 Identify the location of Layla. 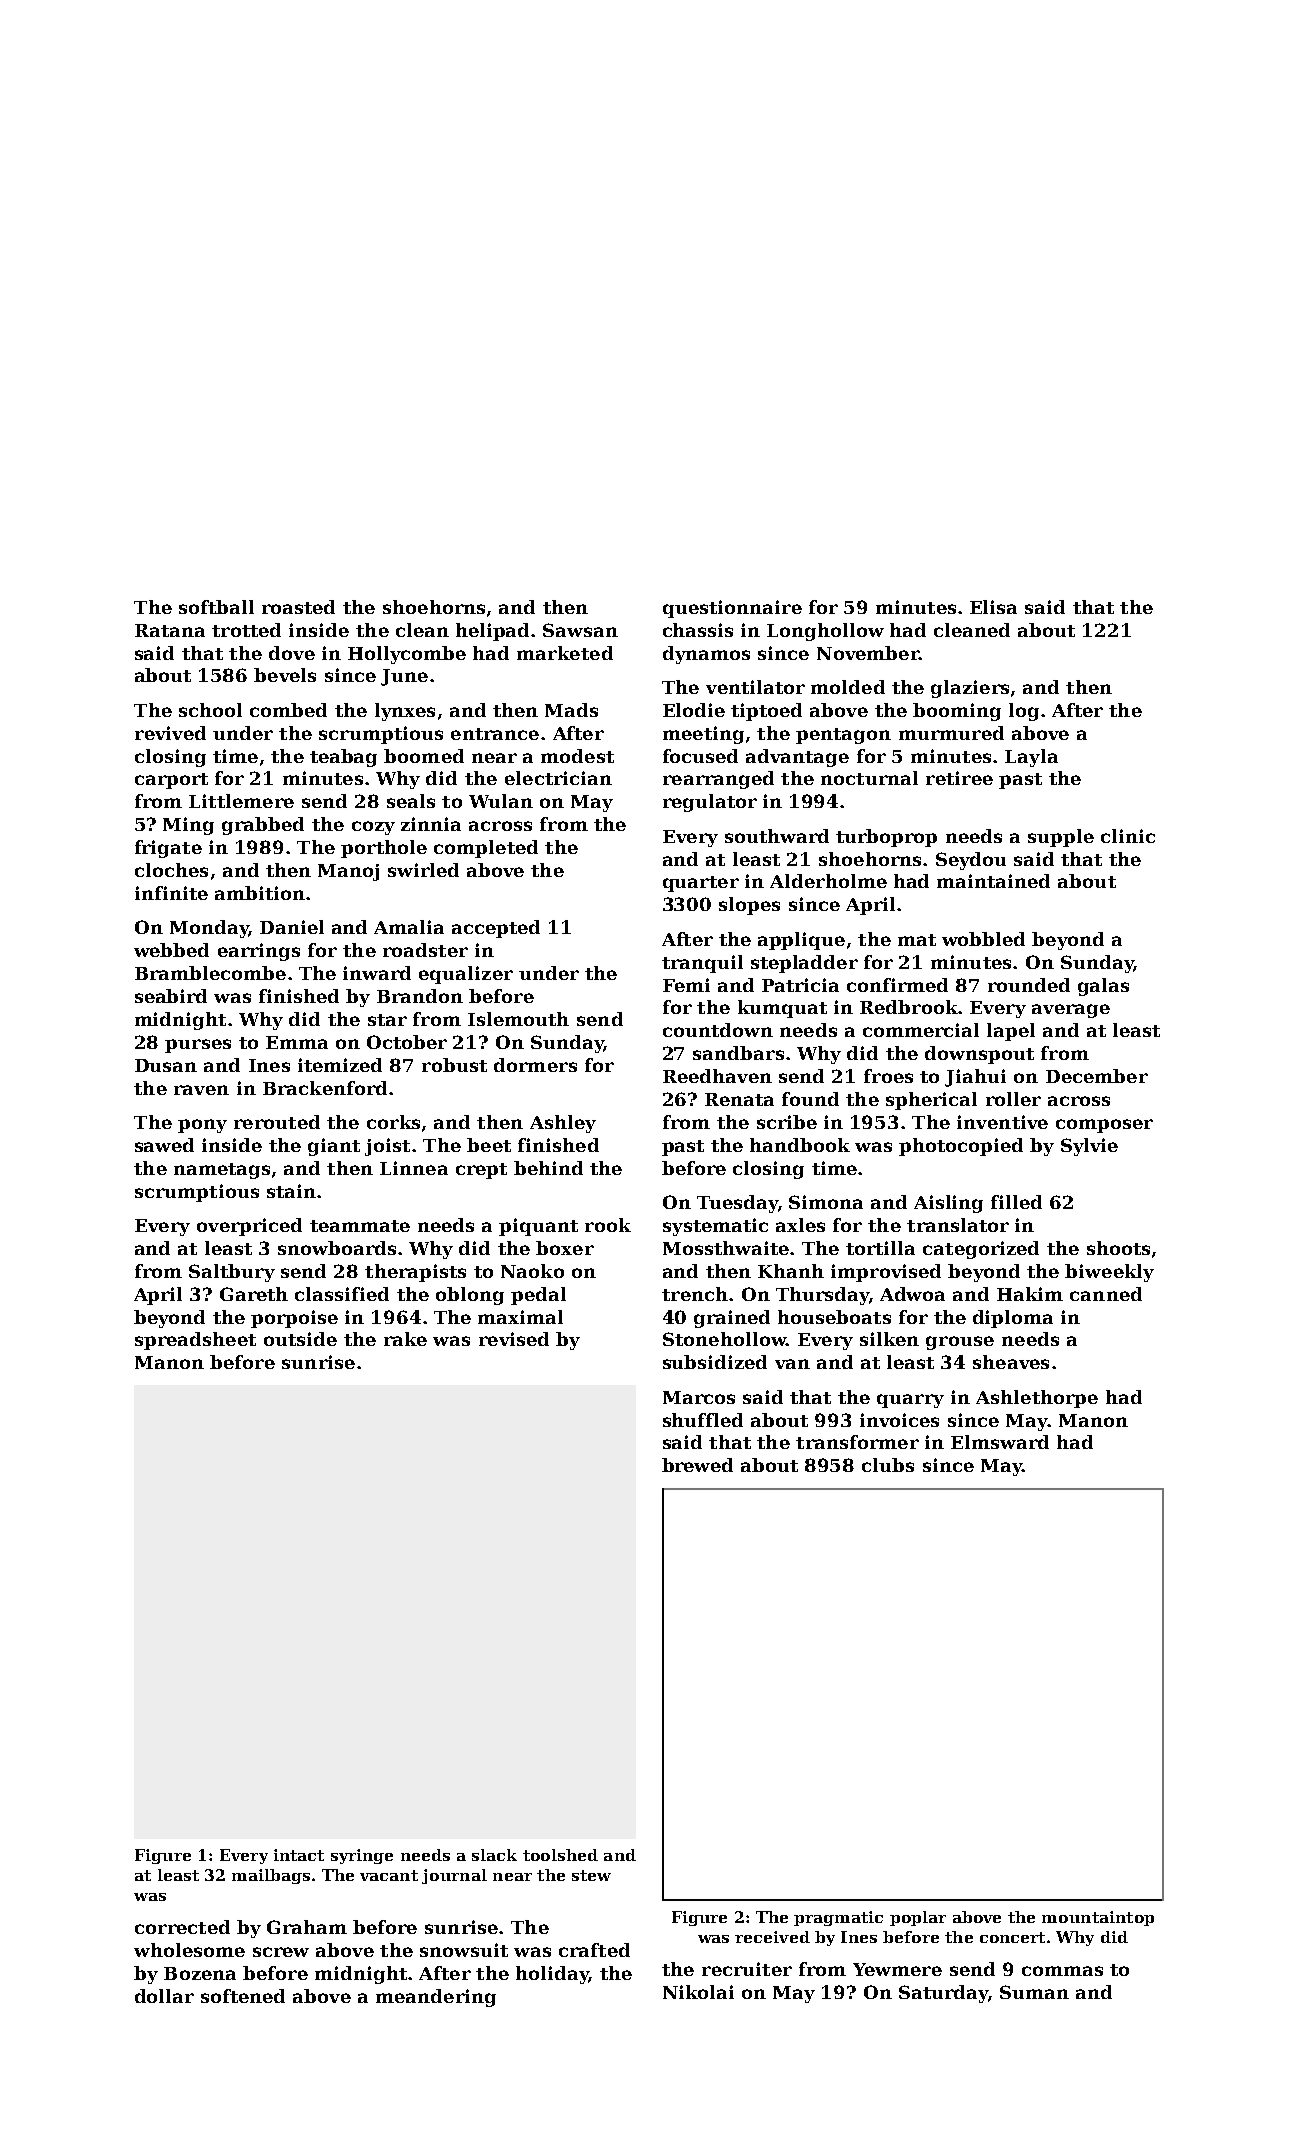
(1031, 758).
